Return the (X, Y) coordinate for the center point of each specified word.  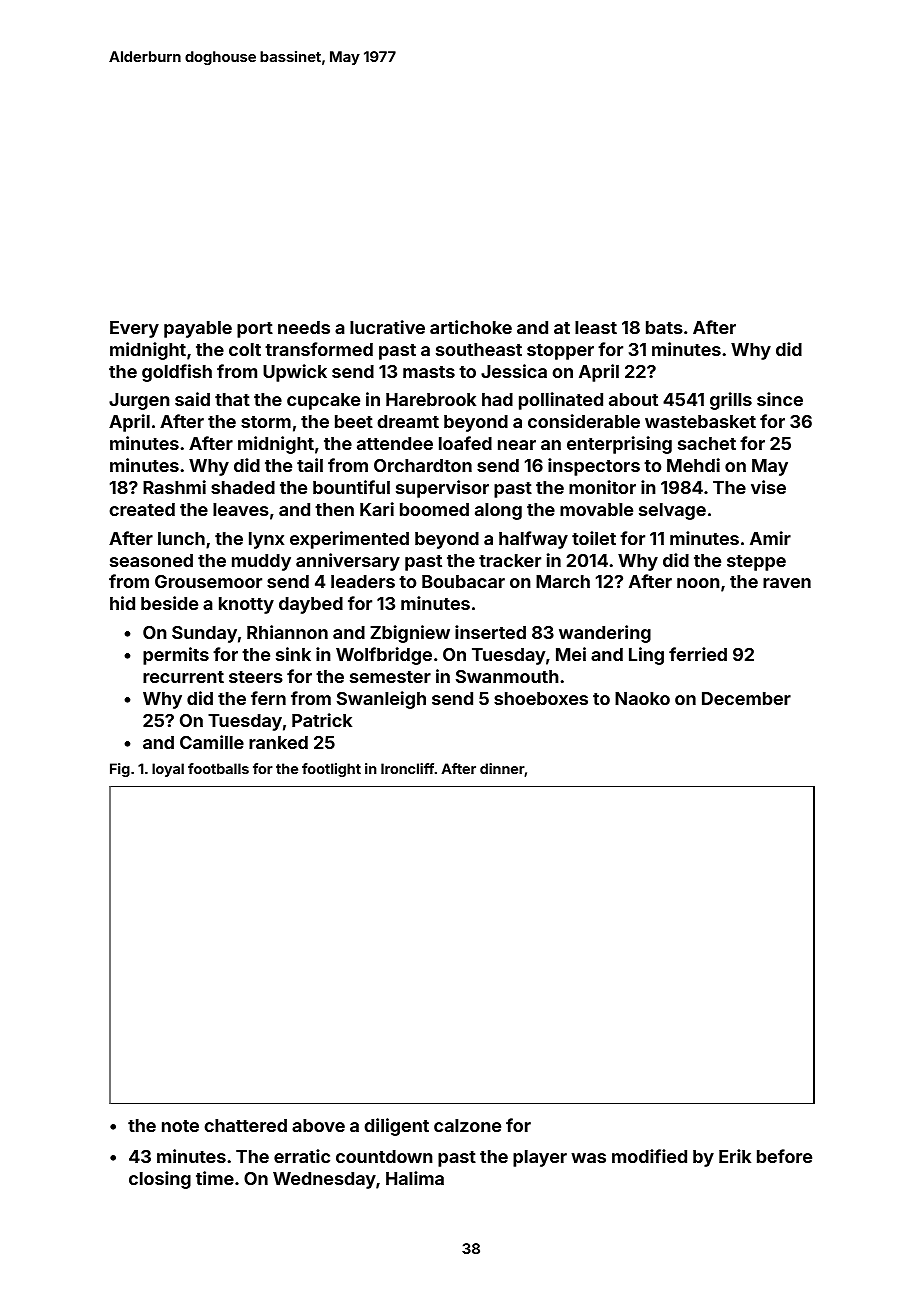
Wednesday (324, 1180)
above (318, 1125)
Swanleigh (381, 700)
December (746, 698)
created (142, 509)
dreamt (408, 421)
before (784, 1156)
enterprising (619, 445)
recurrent (183, 677)
